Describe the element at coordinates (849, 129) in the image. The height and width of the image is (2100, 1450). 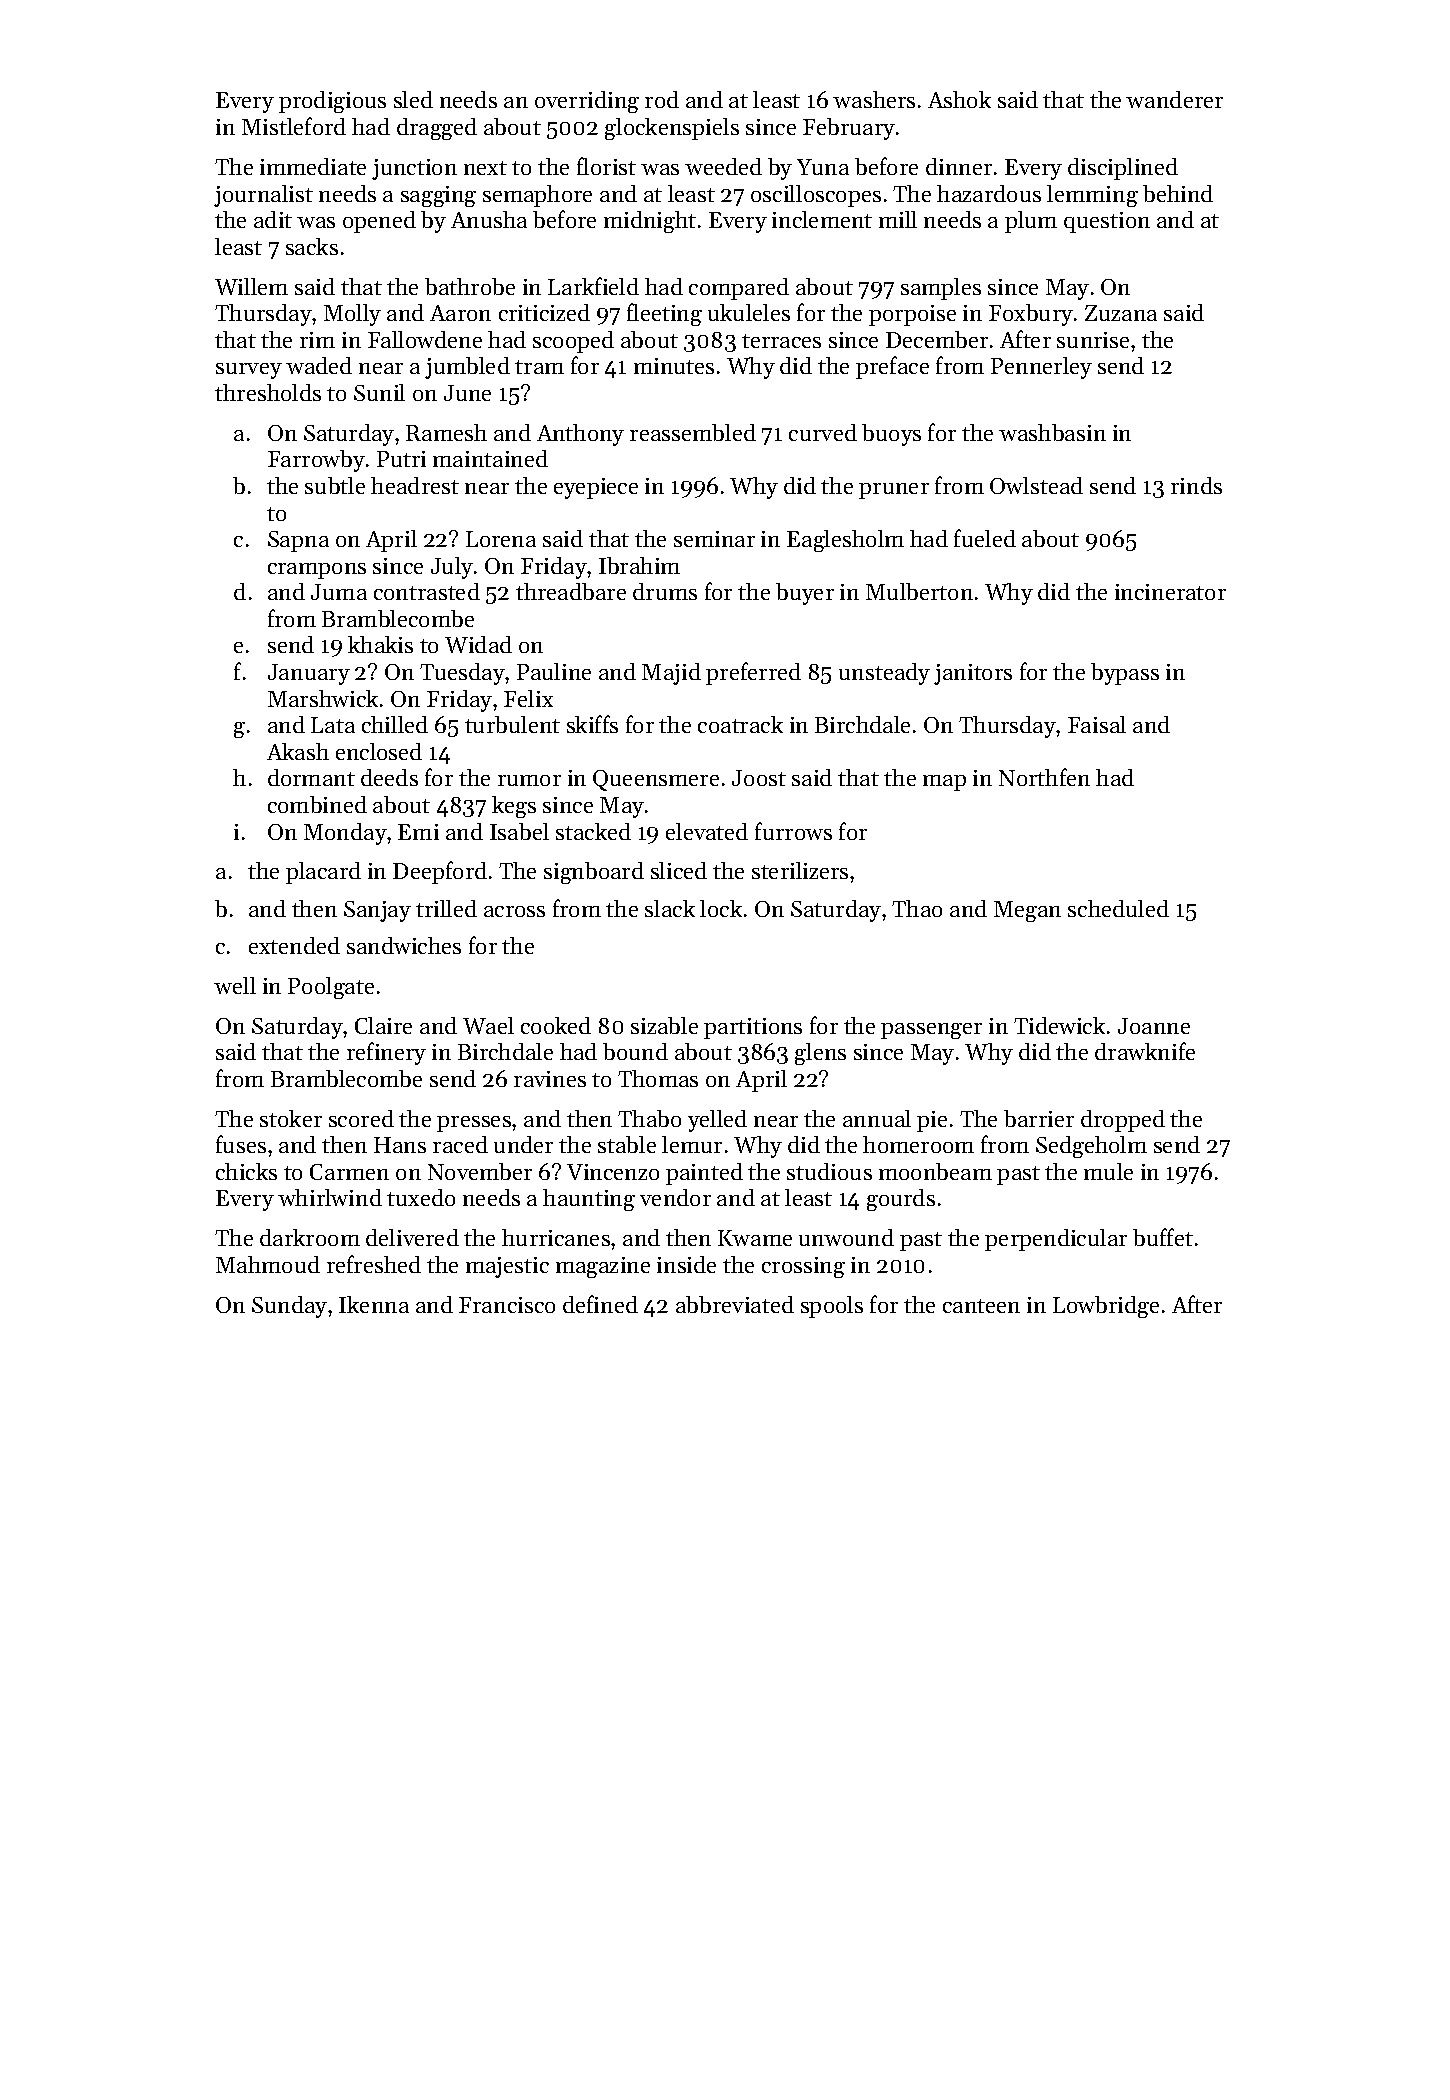
I see `February` at that location.
